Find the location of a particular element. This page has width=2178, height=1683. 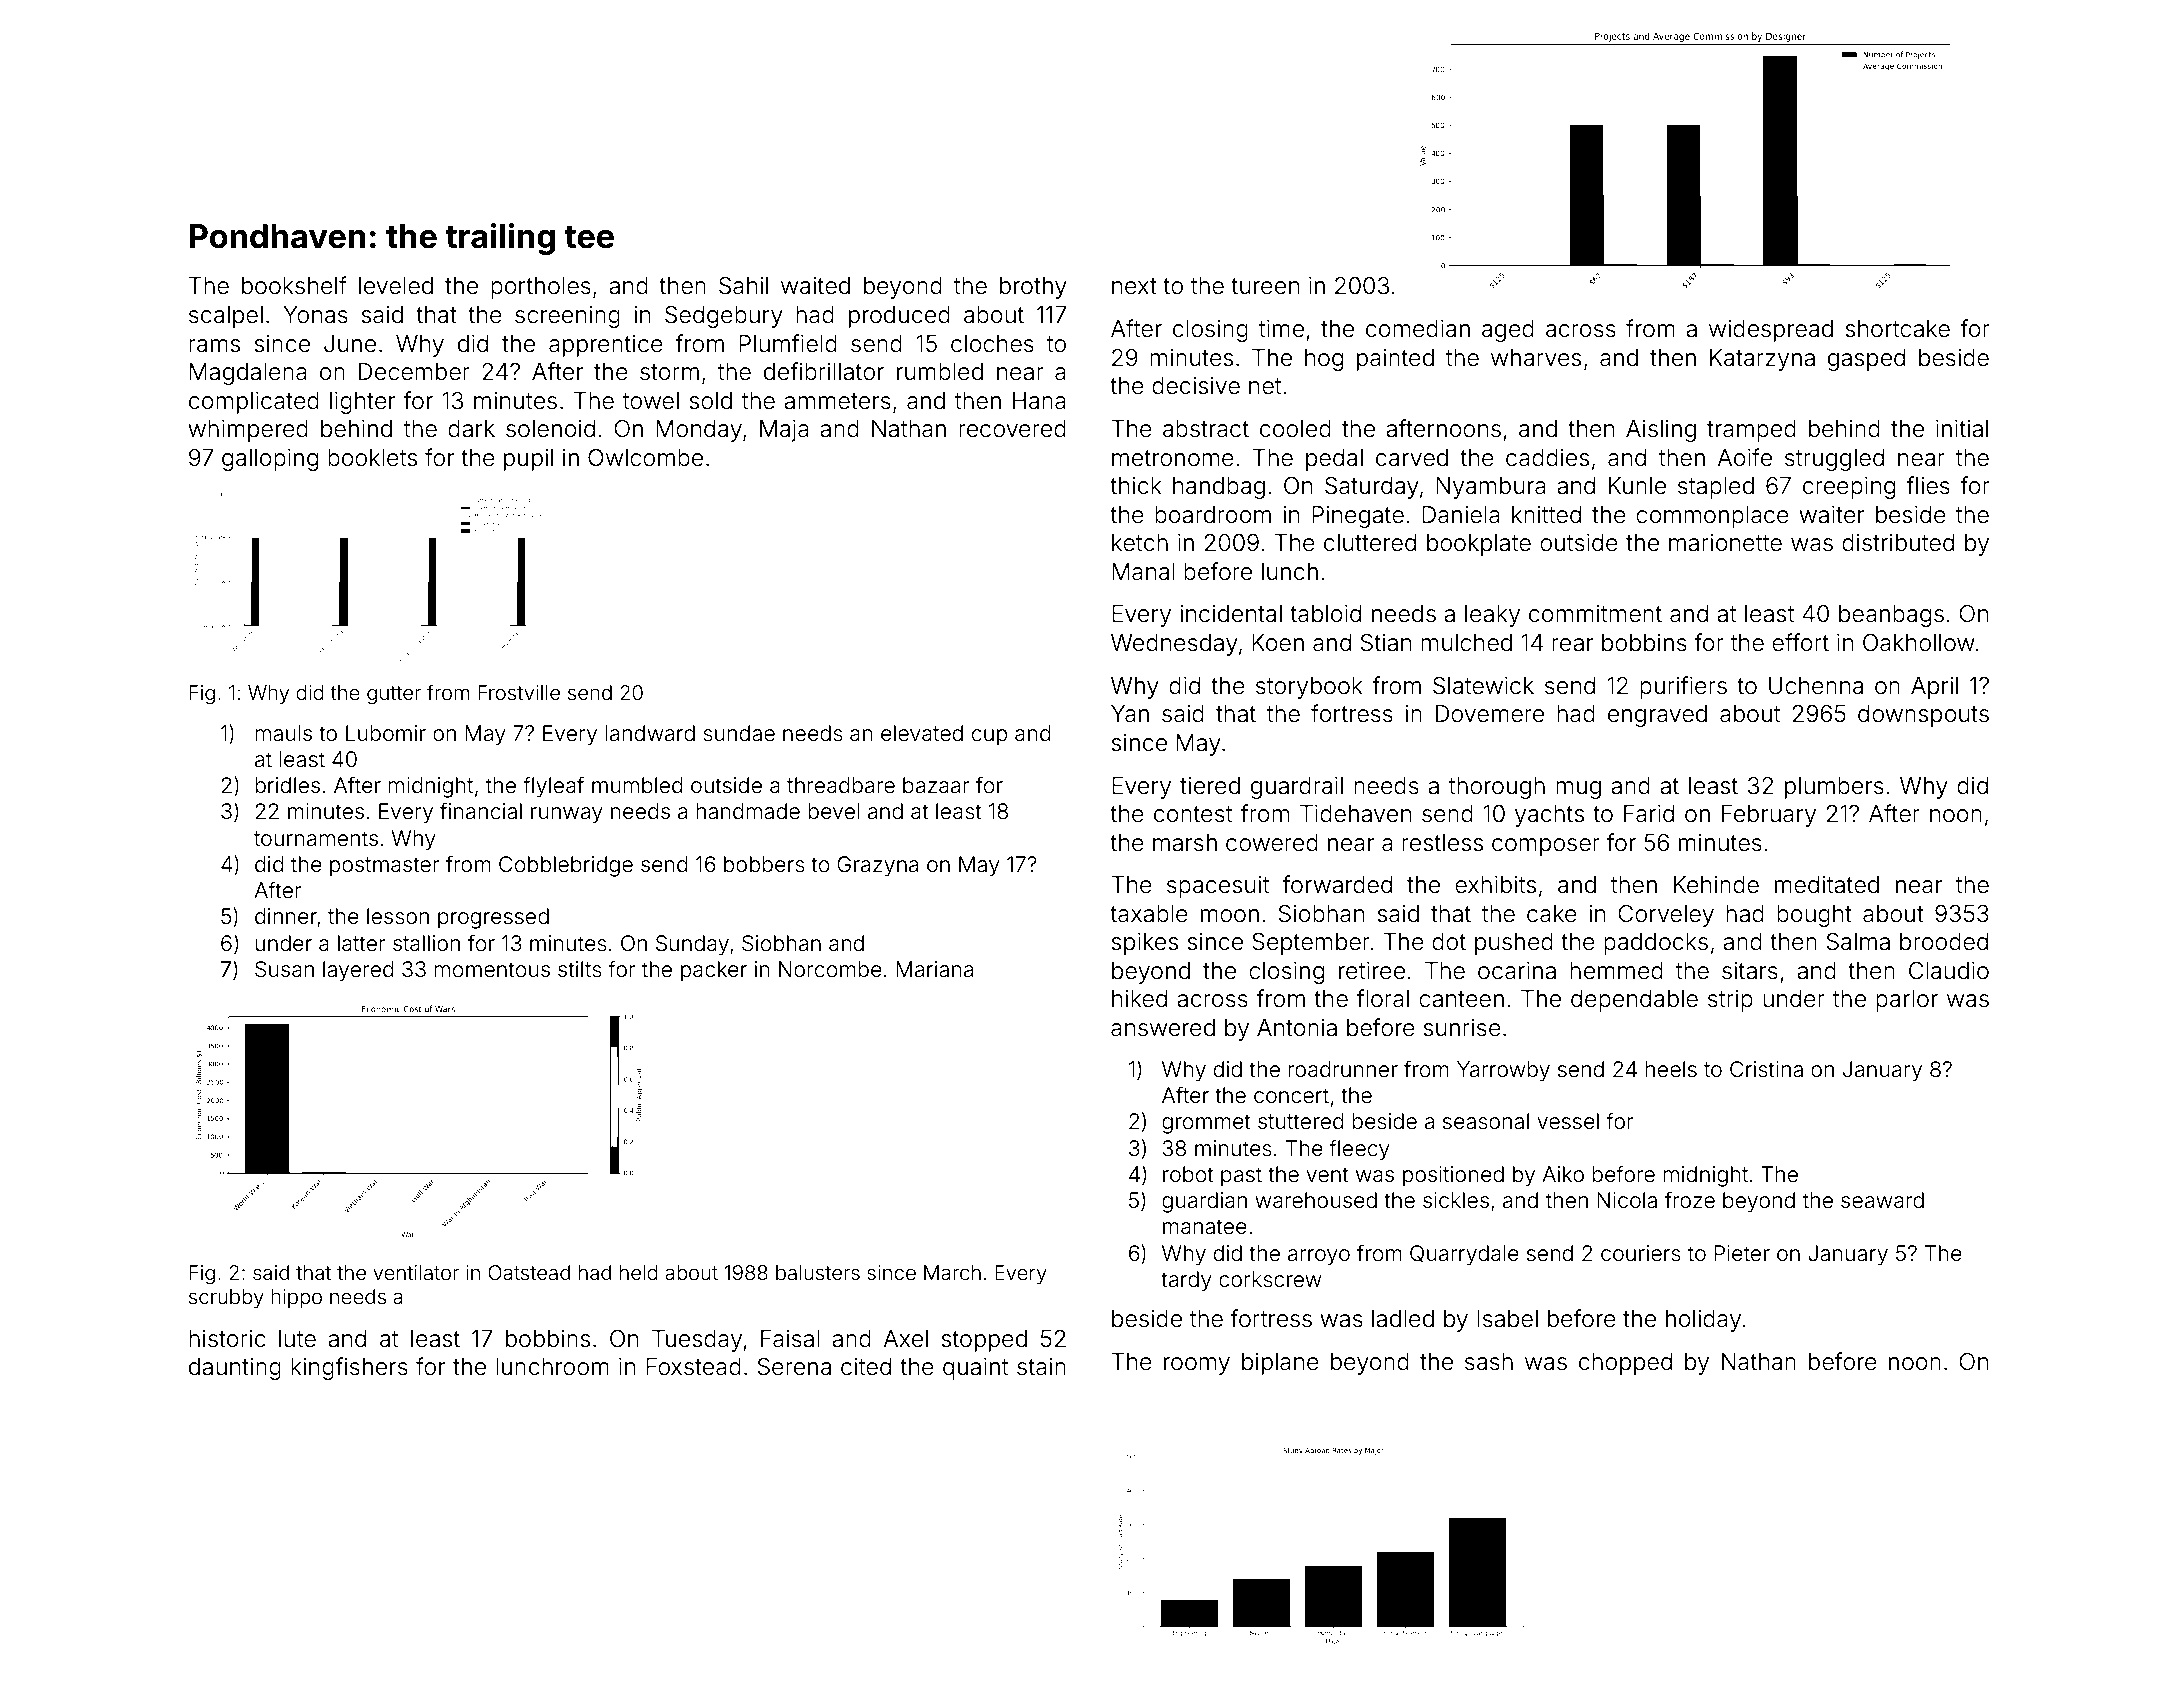

widespread is located at coordinates (1771, 331).
